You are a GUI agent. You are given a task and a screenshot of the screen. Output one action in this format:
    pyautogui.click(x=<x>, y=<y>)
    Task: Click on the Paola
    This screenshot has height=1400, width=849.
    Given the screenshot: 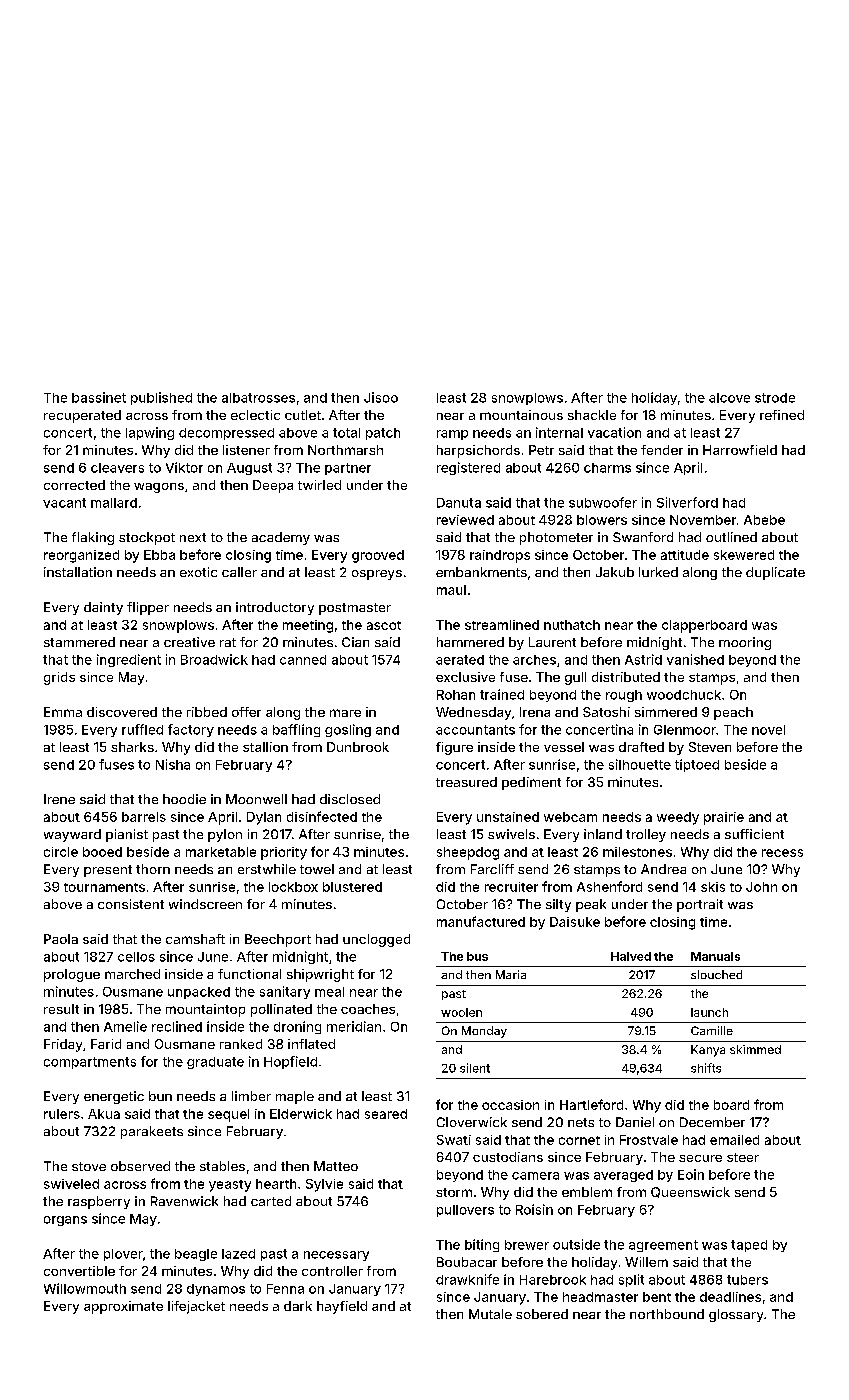 What is the action you would take?
    pyautogui.click(x=61, y=939)
